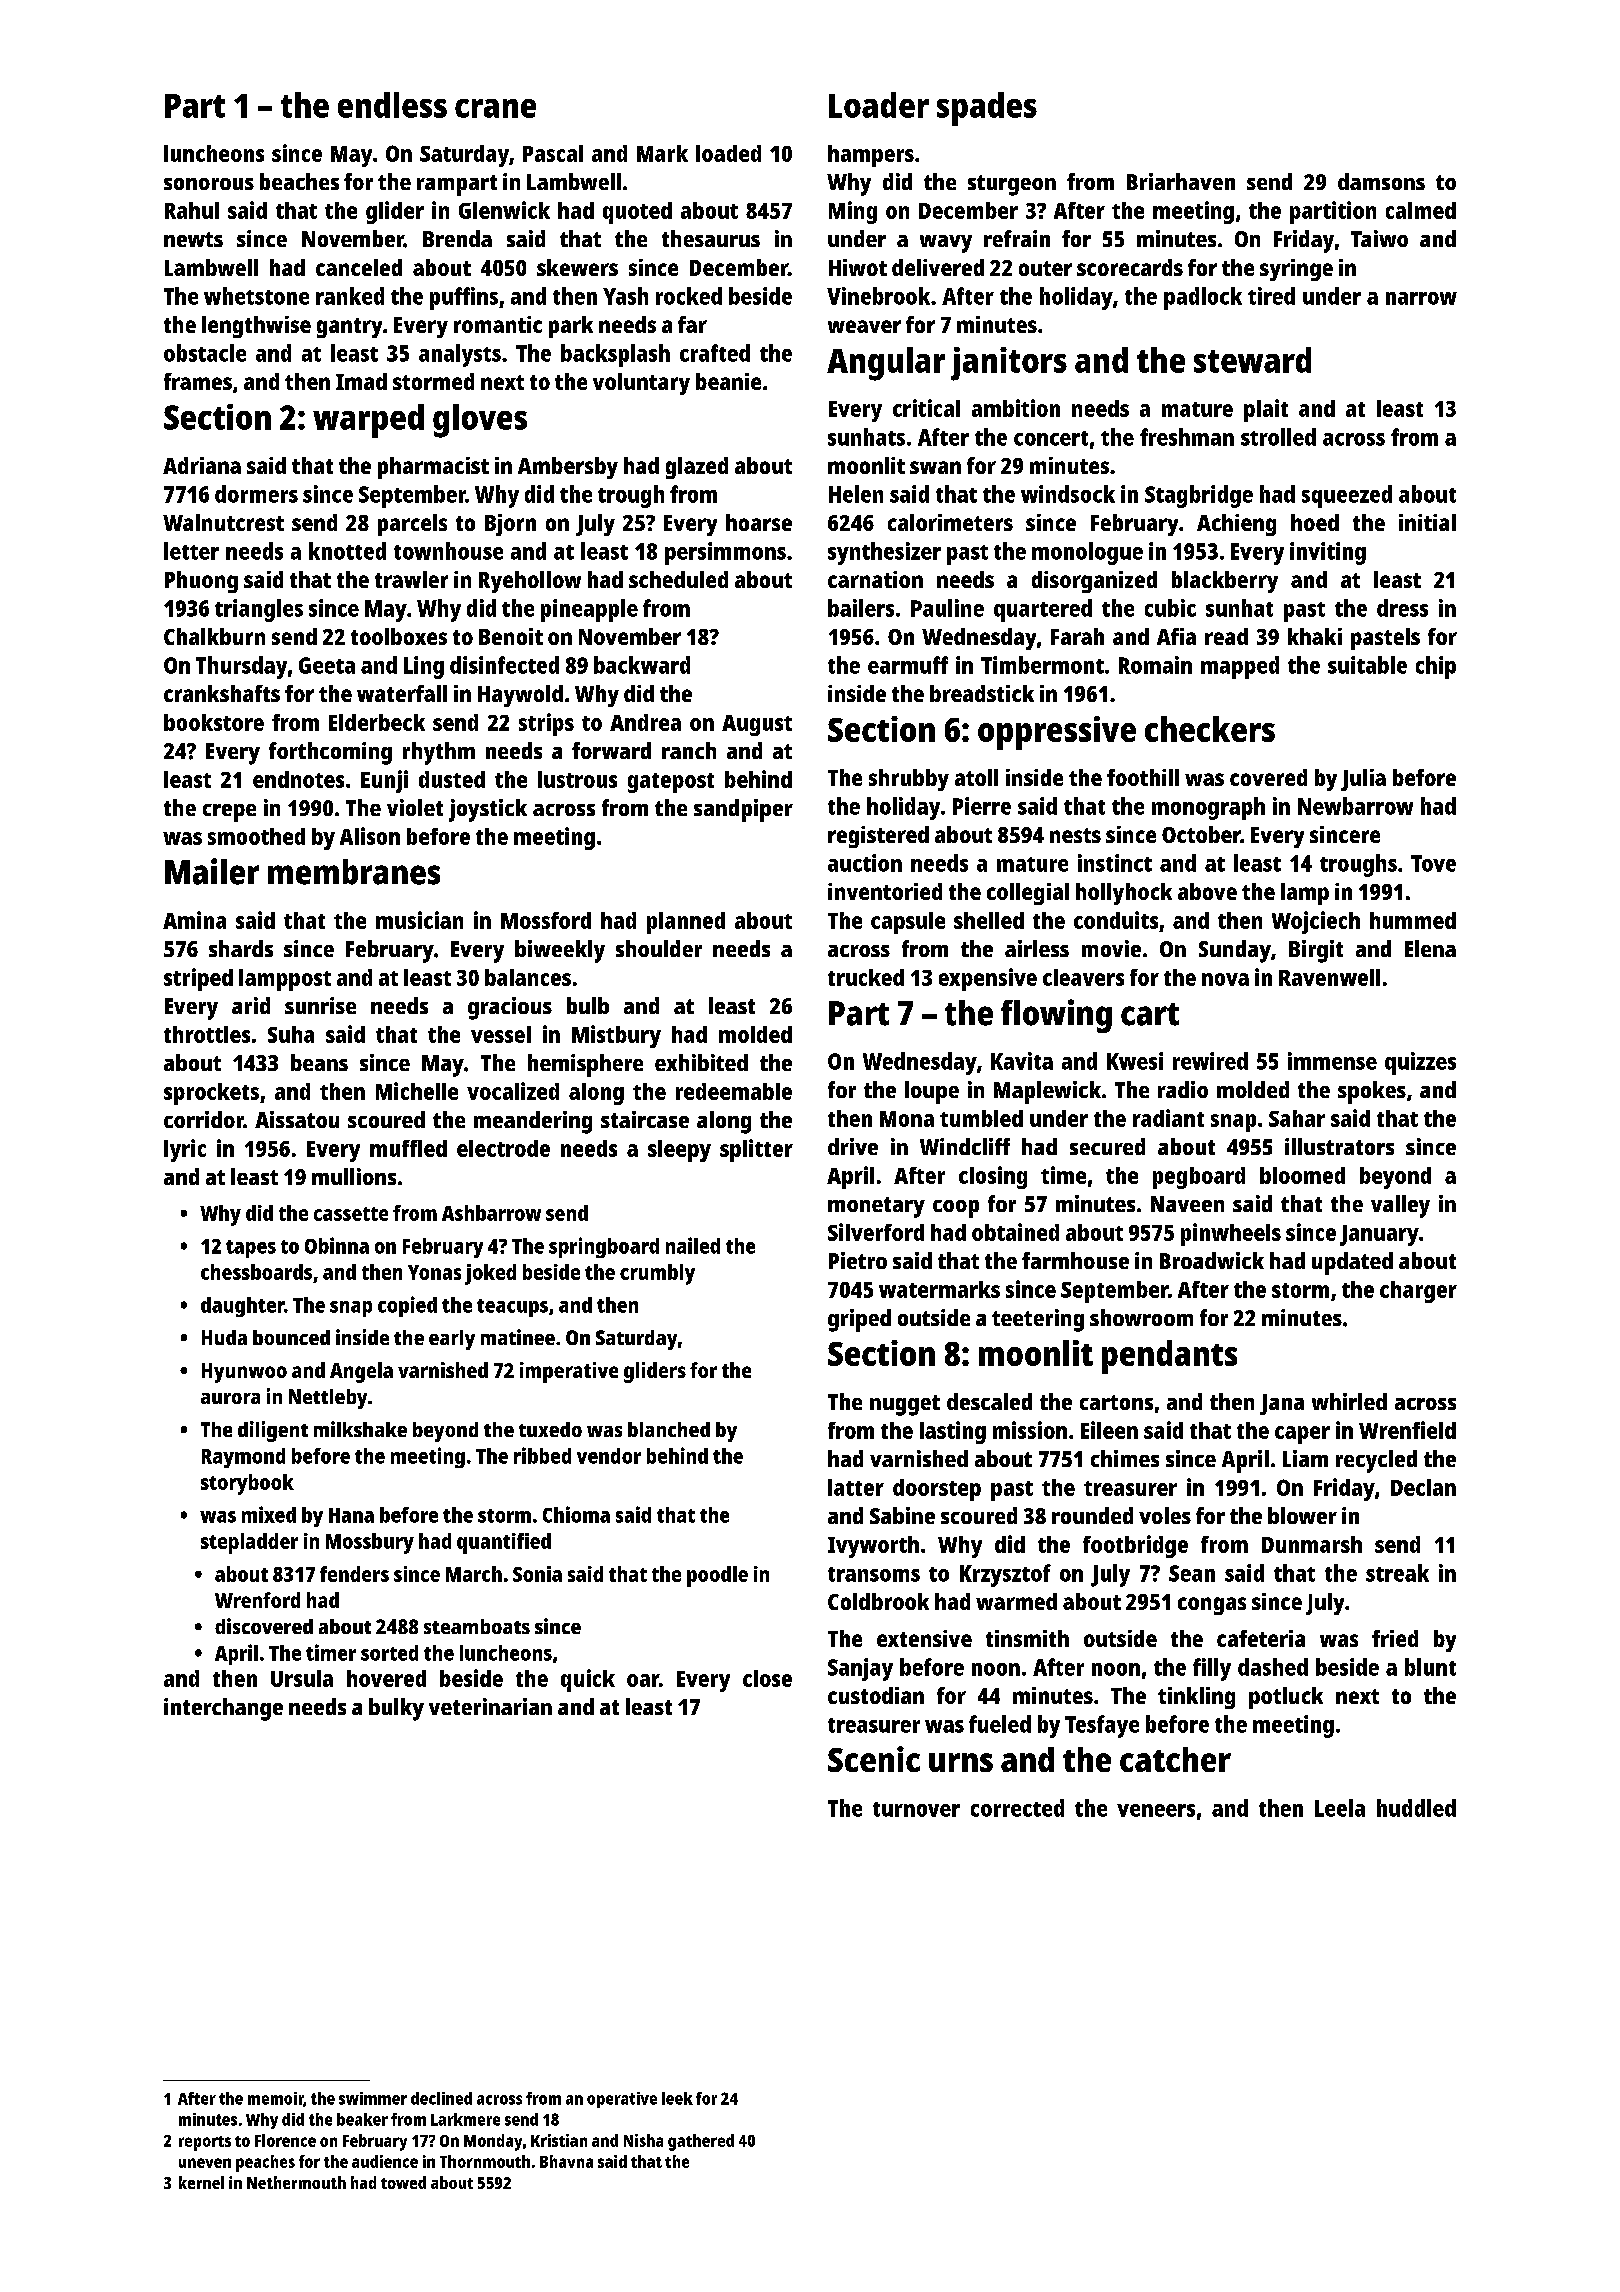  What do you see at coordinates (937, 1490) in the page?
I see `doorstep` at bounding box center [937, 1490].
